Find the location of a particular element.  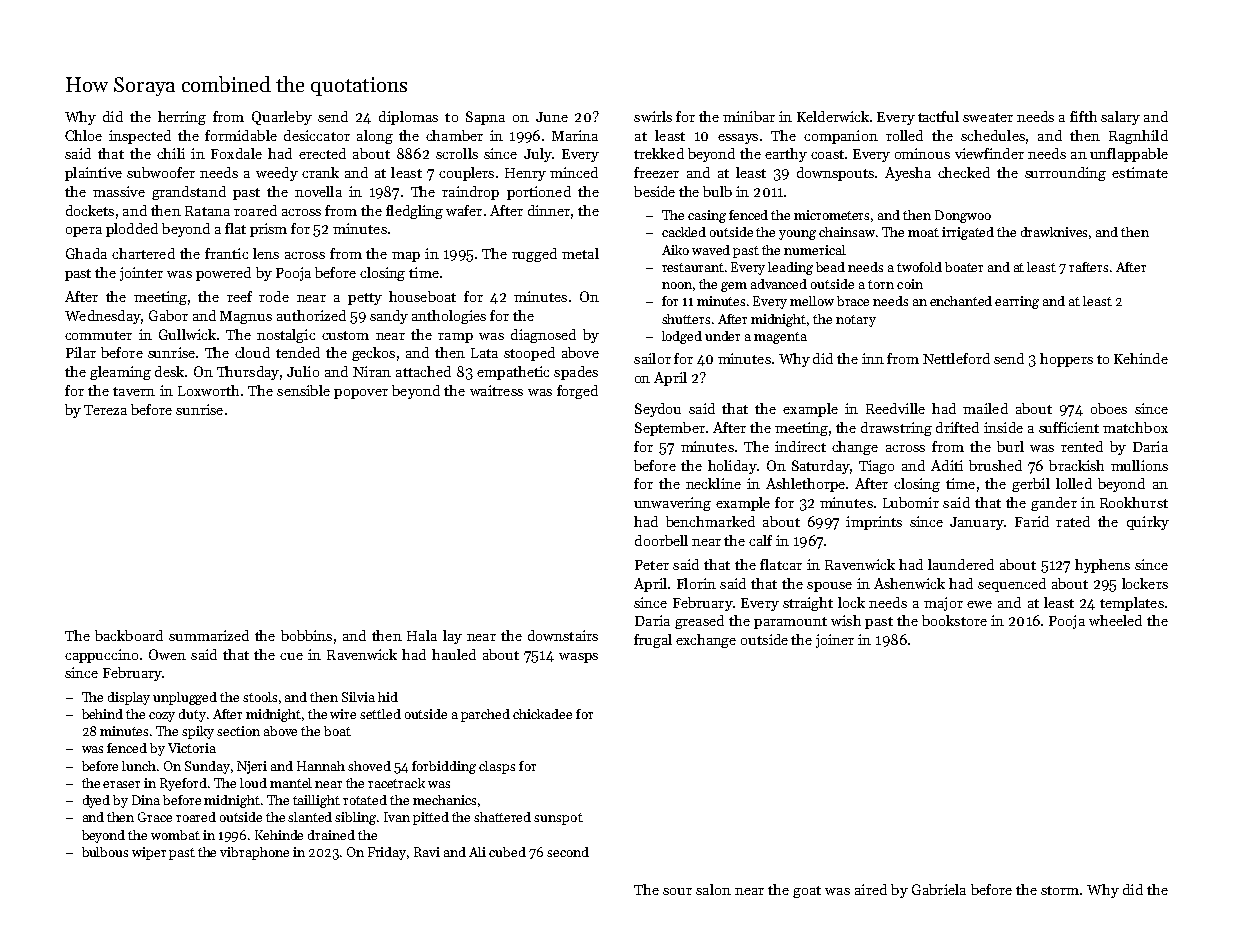

tended is located at coordinates (298, 352).
